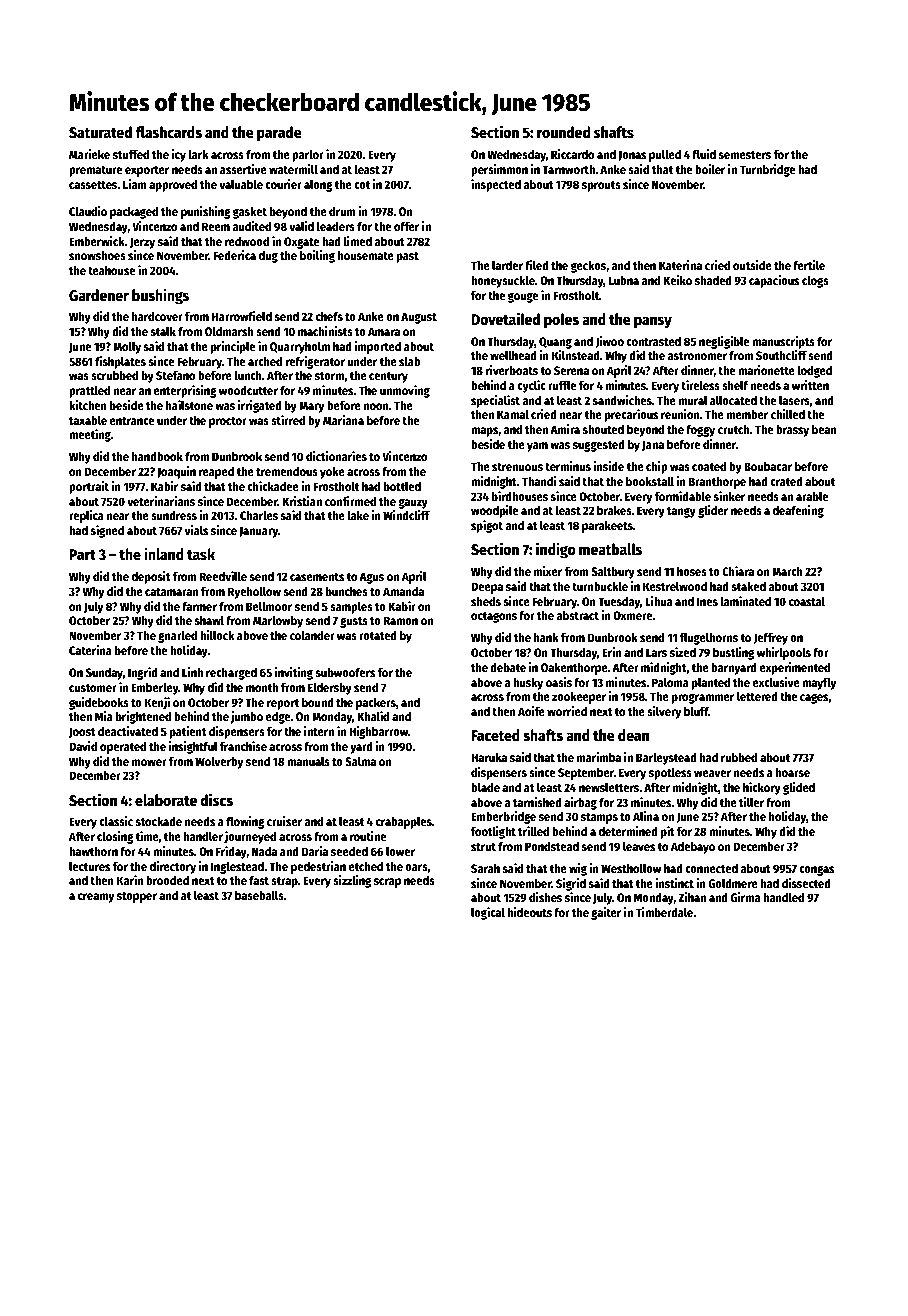  I want to click on packers, so click(376, 704).
